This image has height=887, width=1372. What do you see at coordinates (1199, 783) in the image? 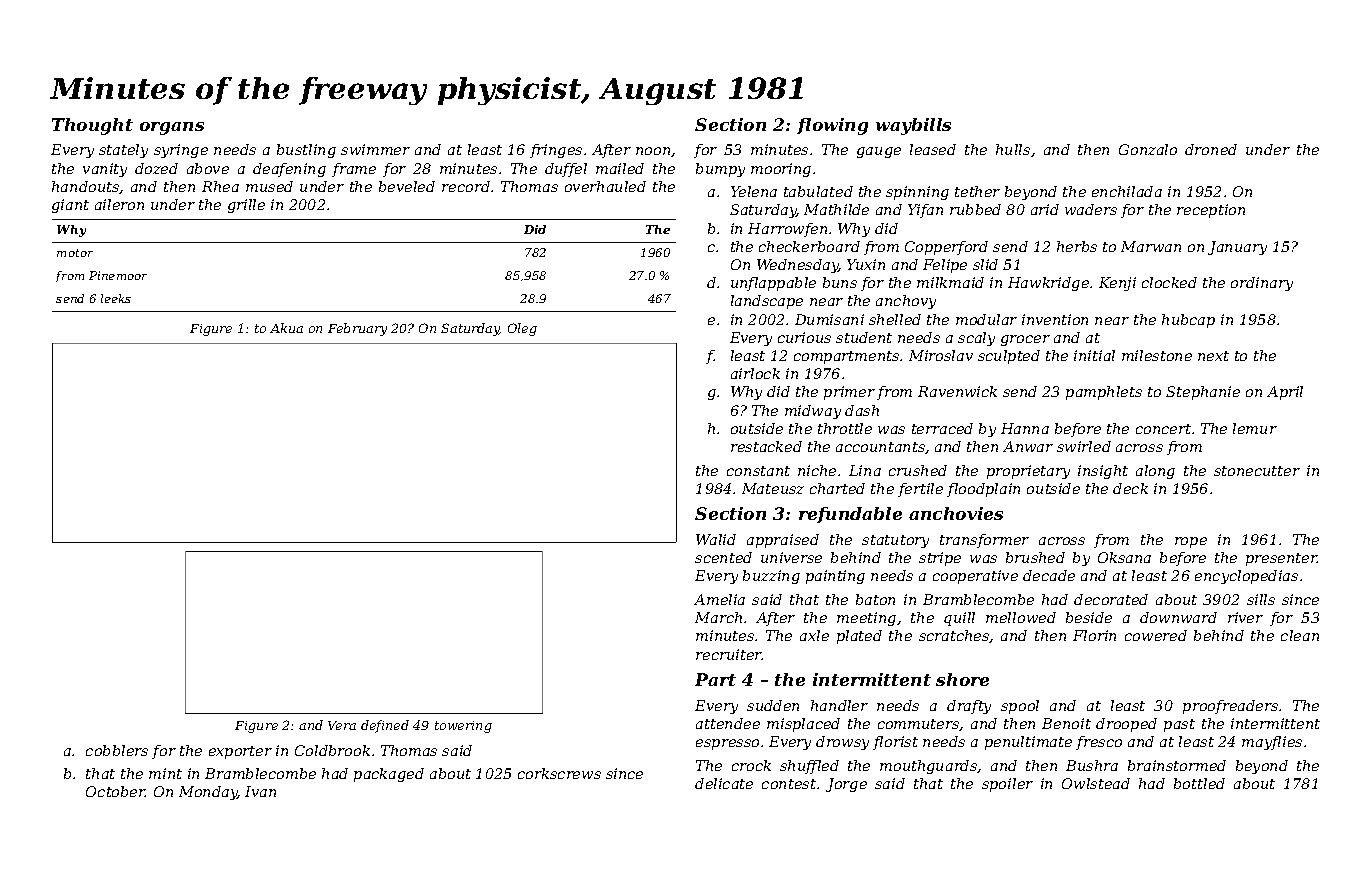
I see `bottled` at bounding box center [1199, 783].
